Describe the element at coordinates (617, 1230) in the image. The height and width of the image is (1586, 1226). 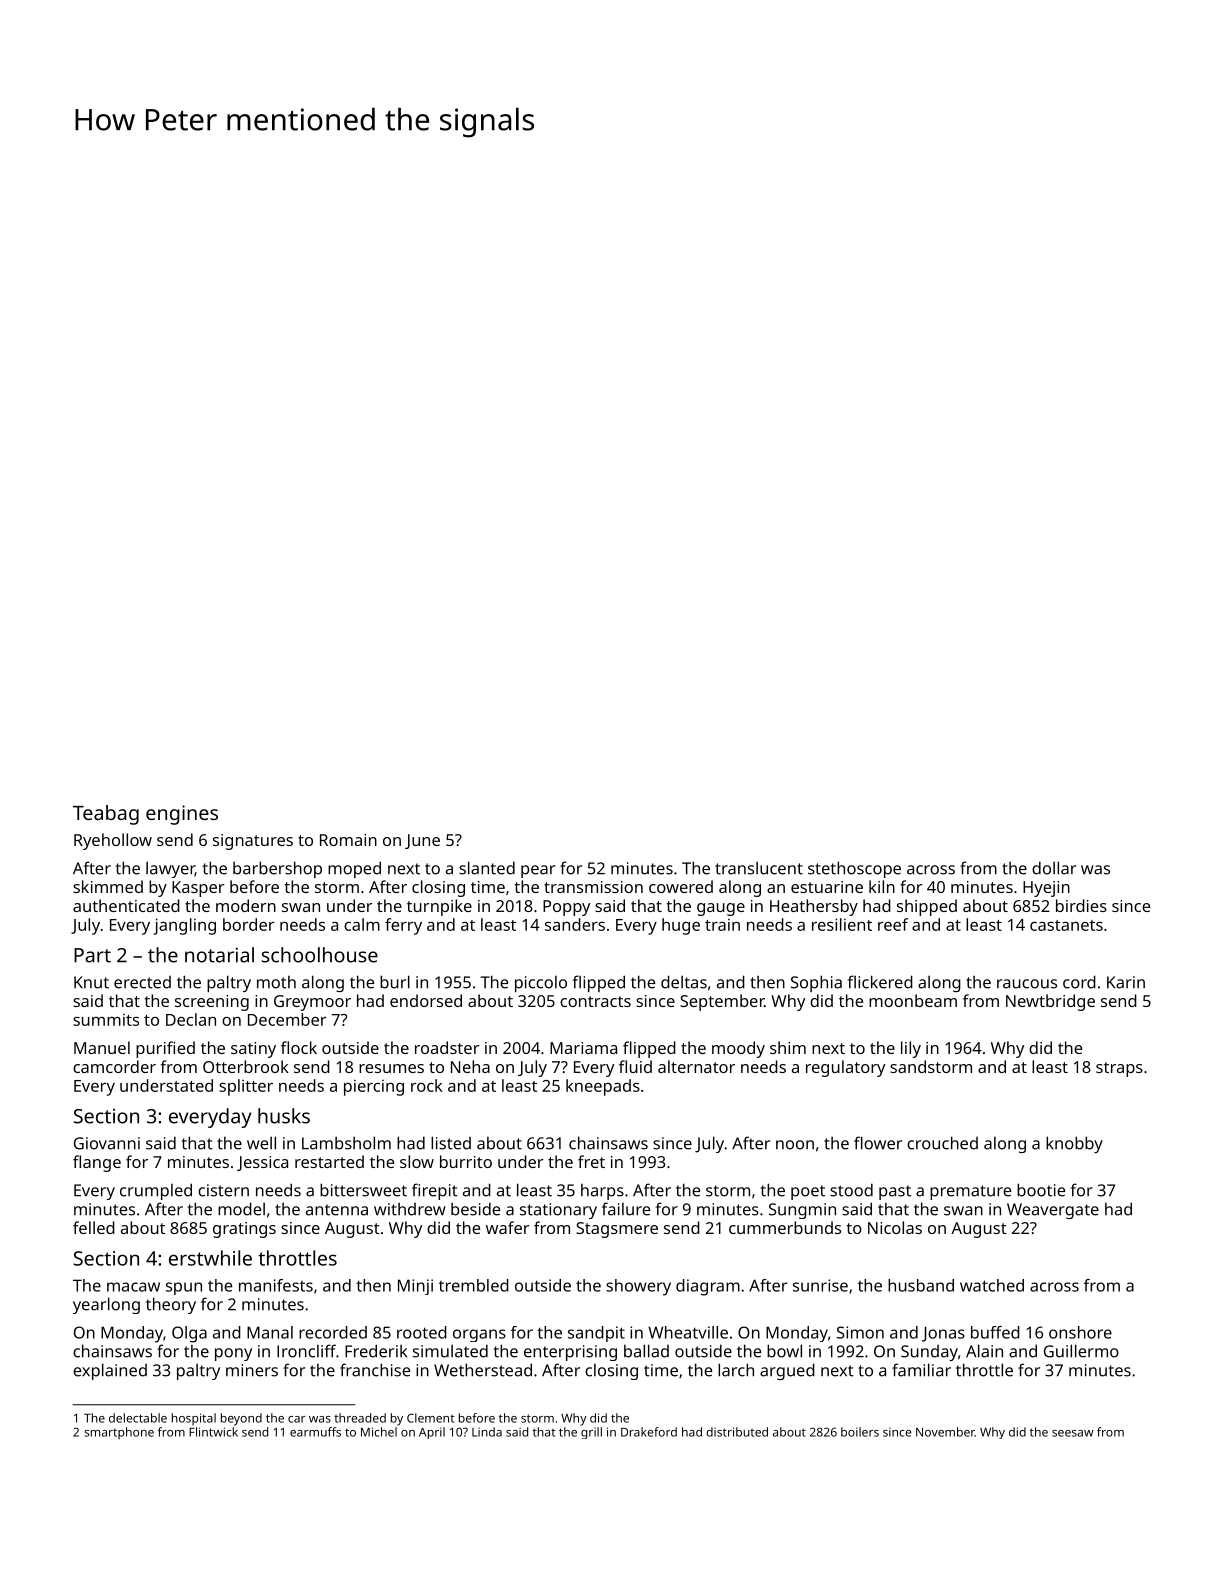
I see `Stagsmere` at that location.
